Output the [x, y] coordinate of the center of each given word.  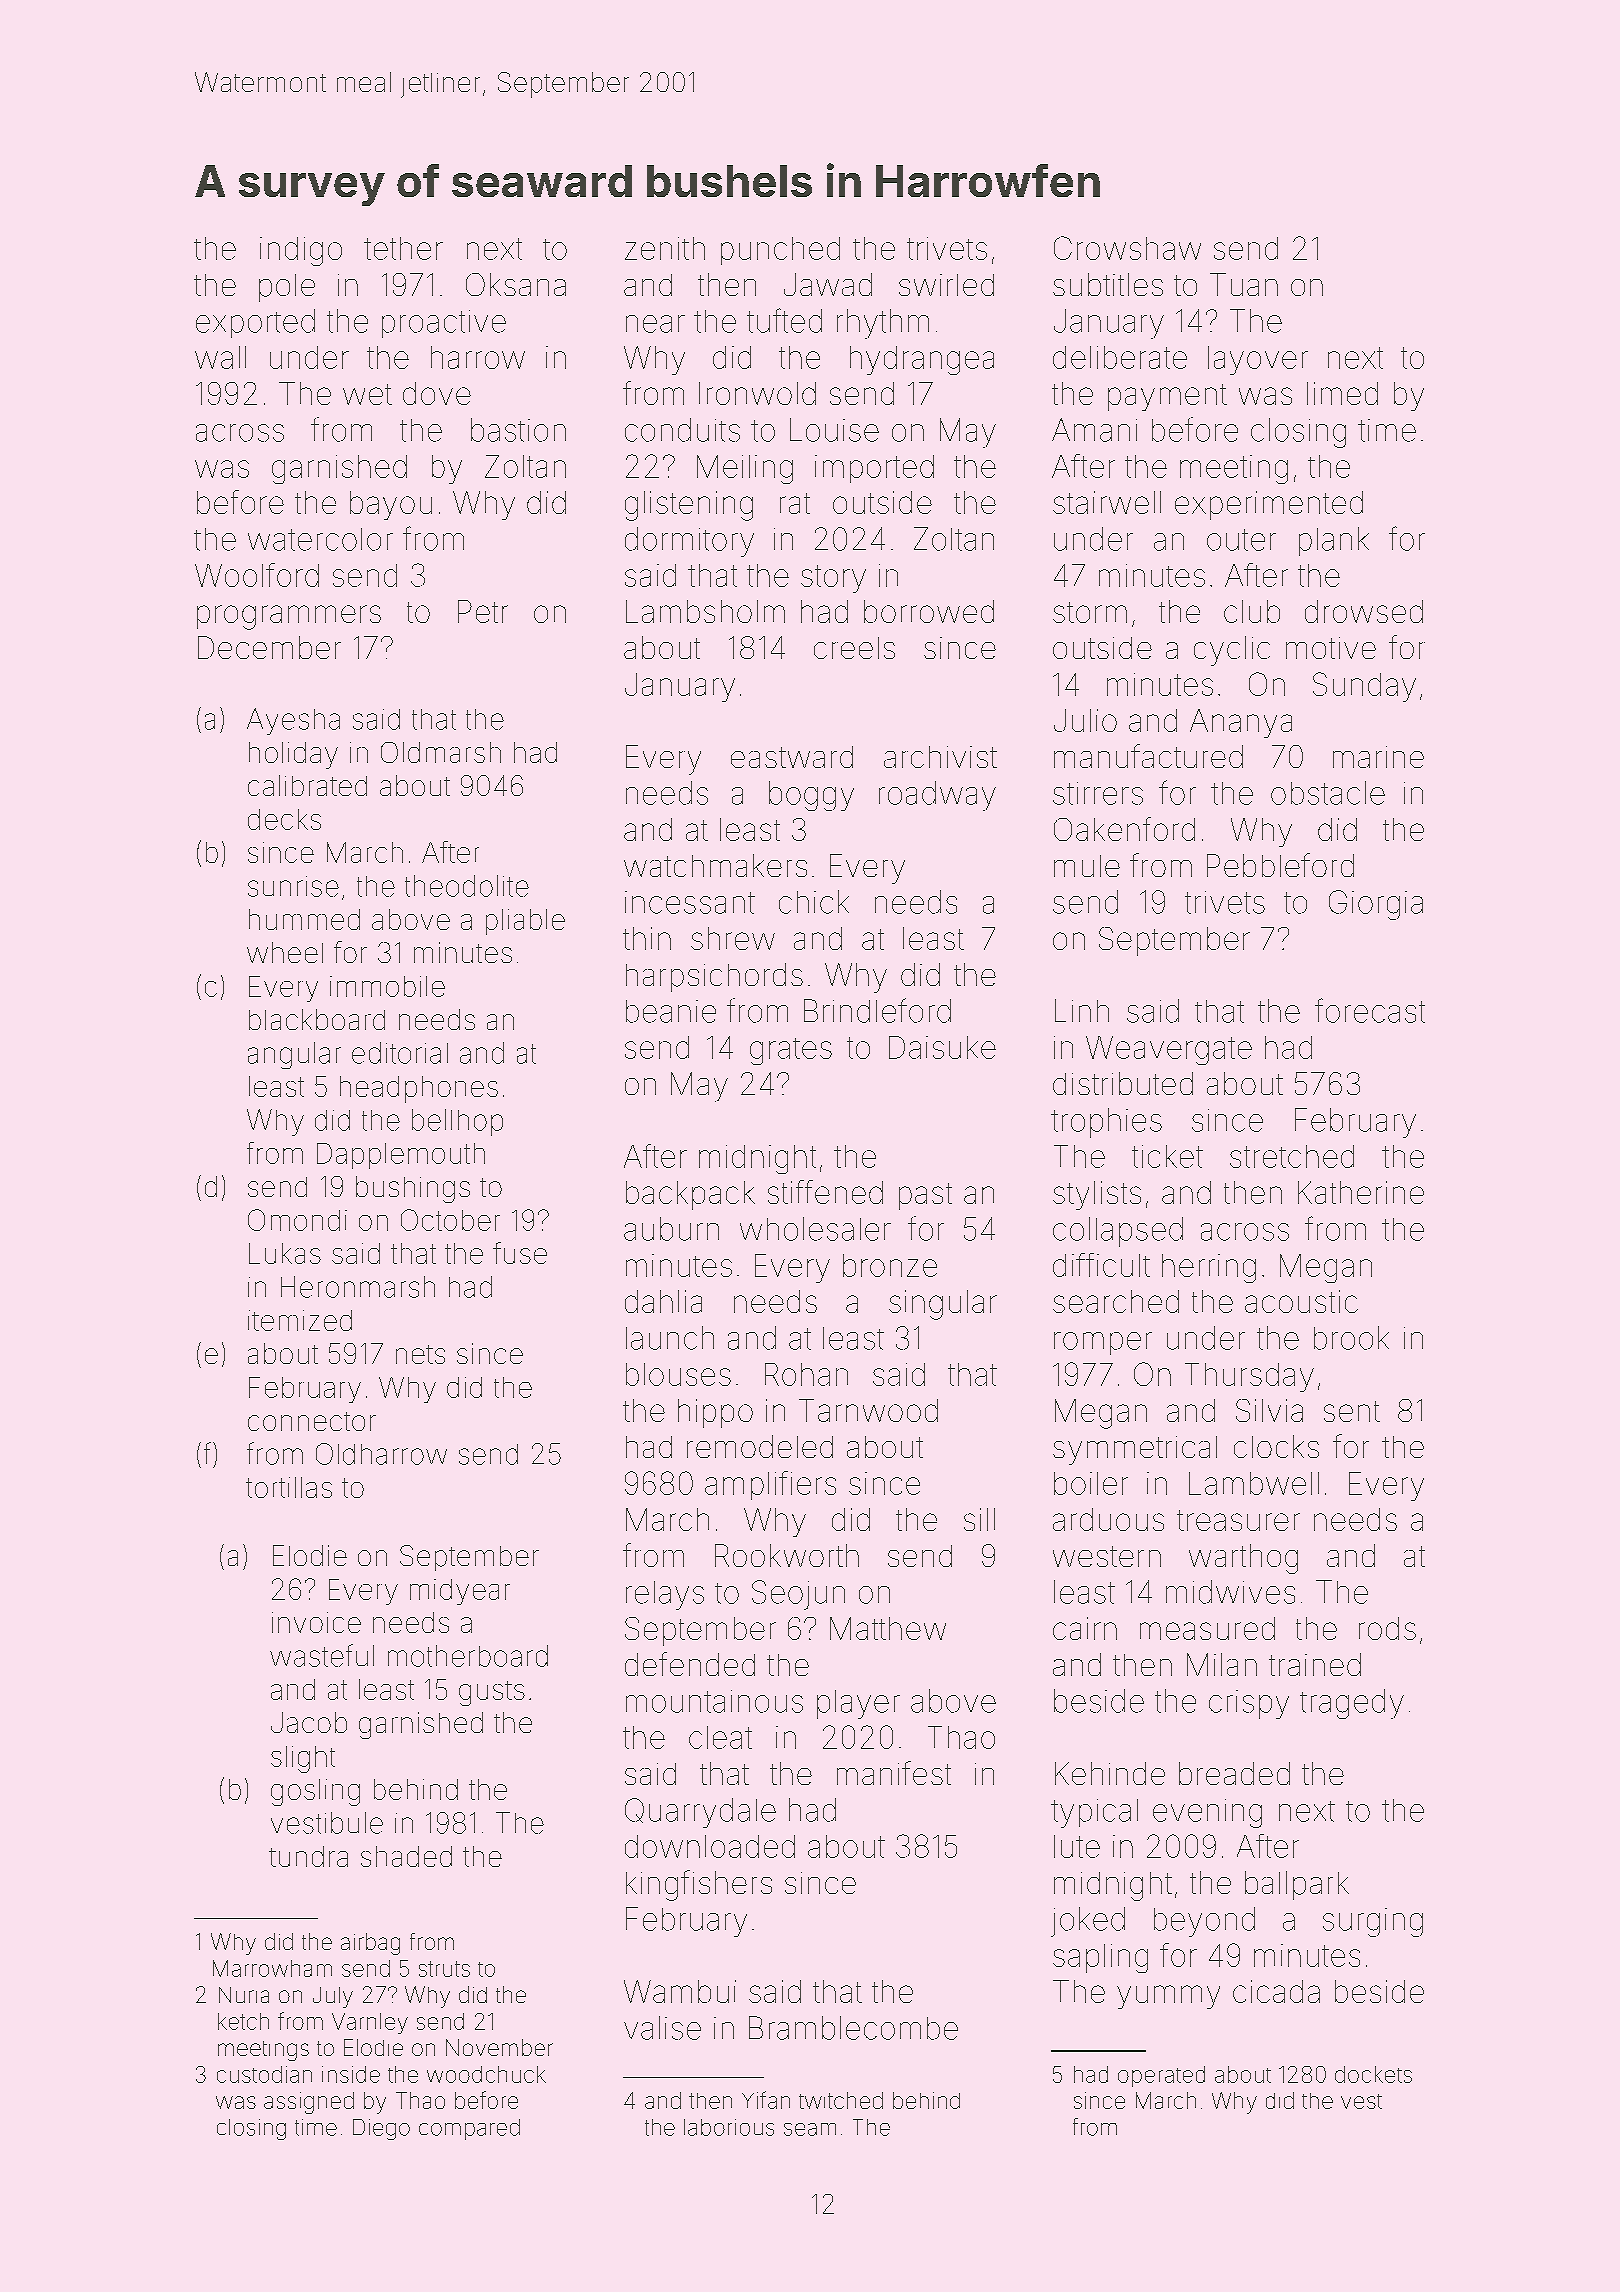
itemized [300, 1320]
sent [1352, 1411]
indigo [301, 251]
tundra [308, 1856]
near [655, 324]
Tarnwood [868, 1410]
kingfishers [699, 1885]
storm [1090, 612]
